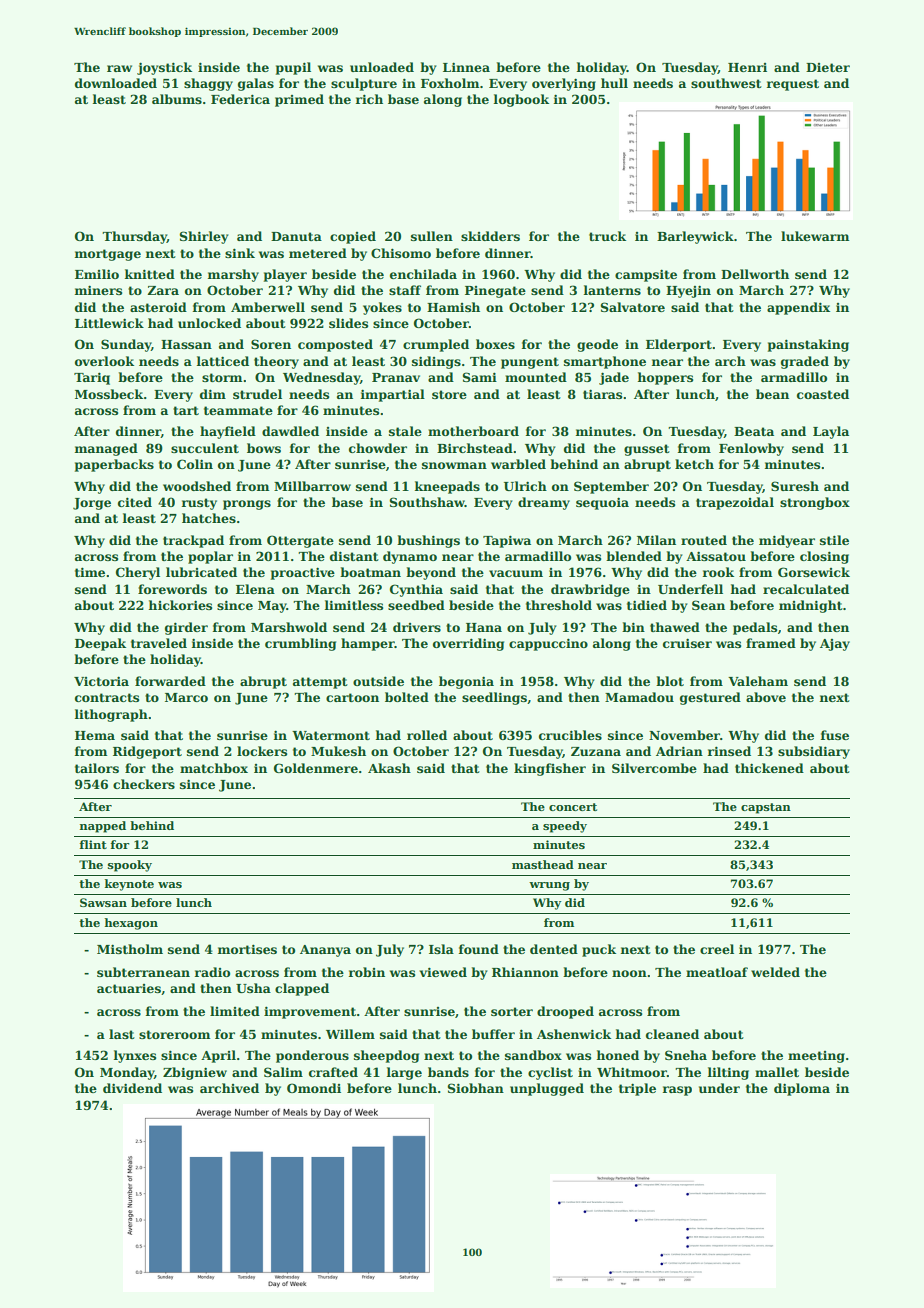 The height and width of the image is (1308, 924). I want to click on radio, so click(212, 972).
